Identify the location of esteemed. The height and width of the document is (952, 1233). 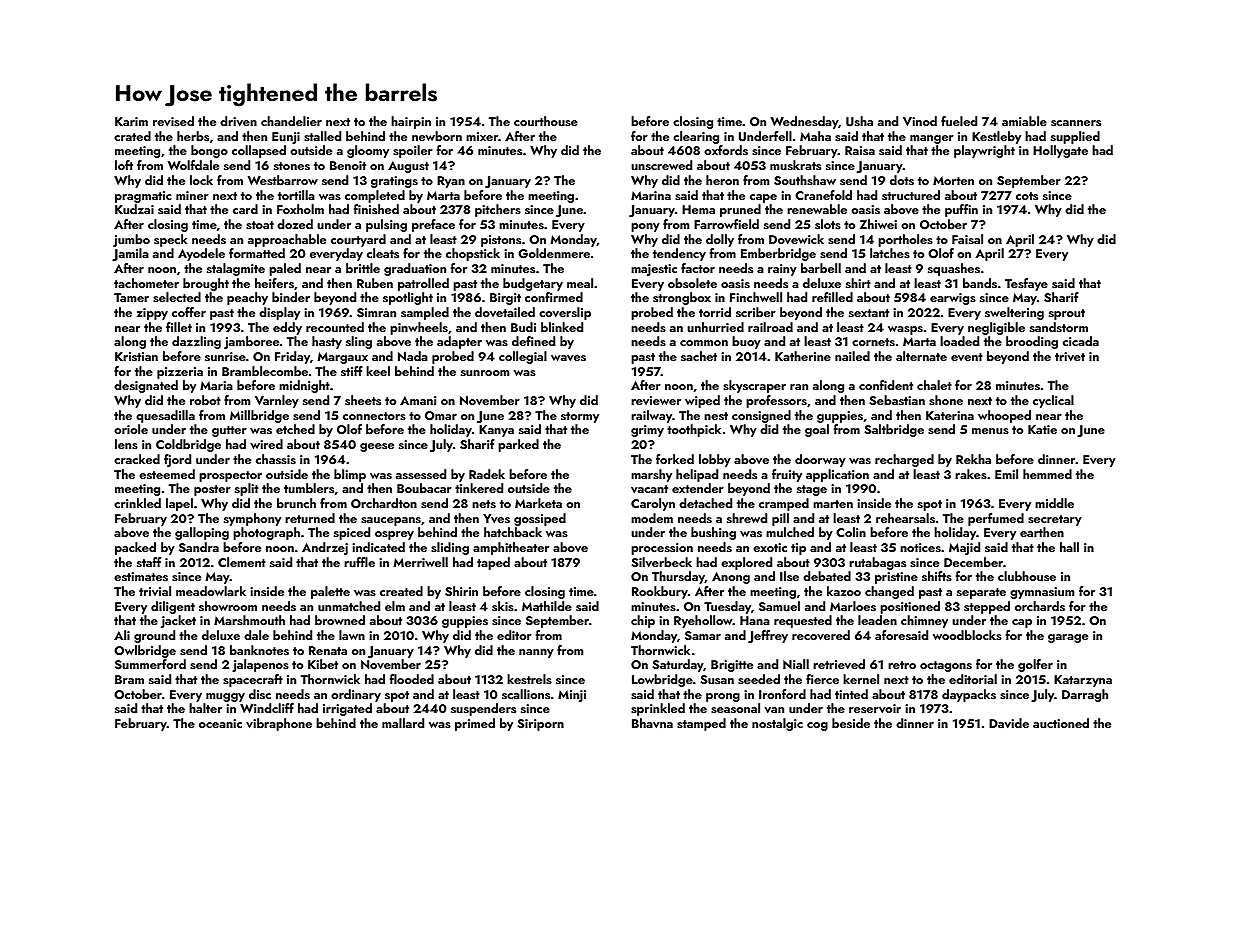
(167, 474).
